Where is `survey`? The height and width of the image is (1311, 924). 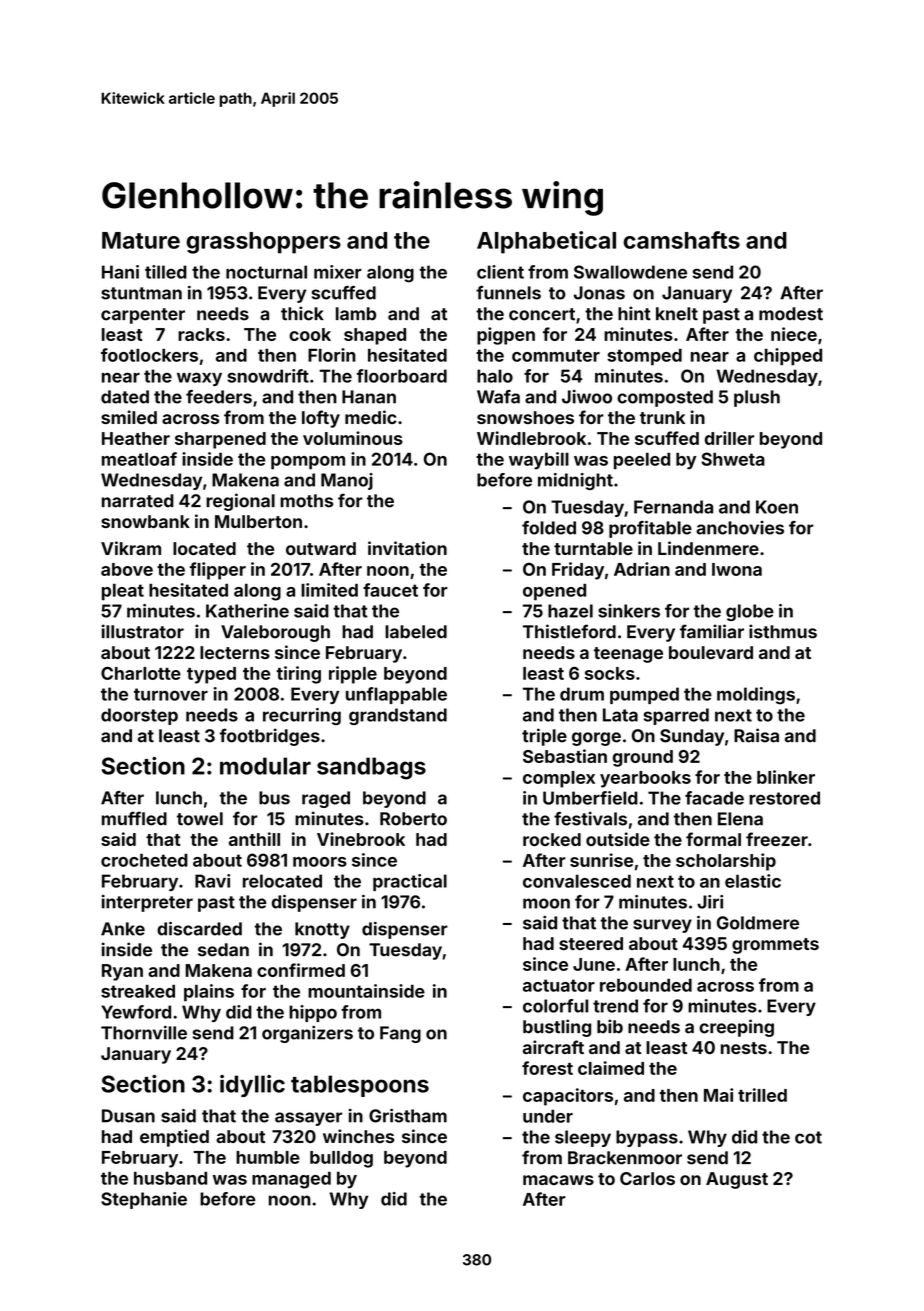
survey is located at coordinates (662, 926).
